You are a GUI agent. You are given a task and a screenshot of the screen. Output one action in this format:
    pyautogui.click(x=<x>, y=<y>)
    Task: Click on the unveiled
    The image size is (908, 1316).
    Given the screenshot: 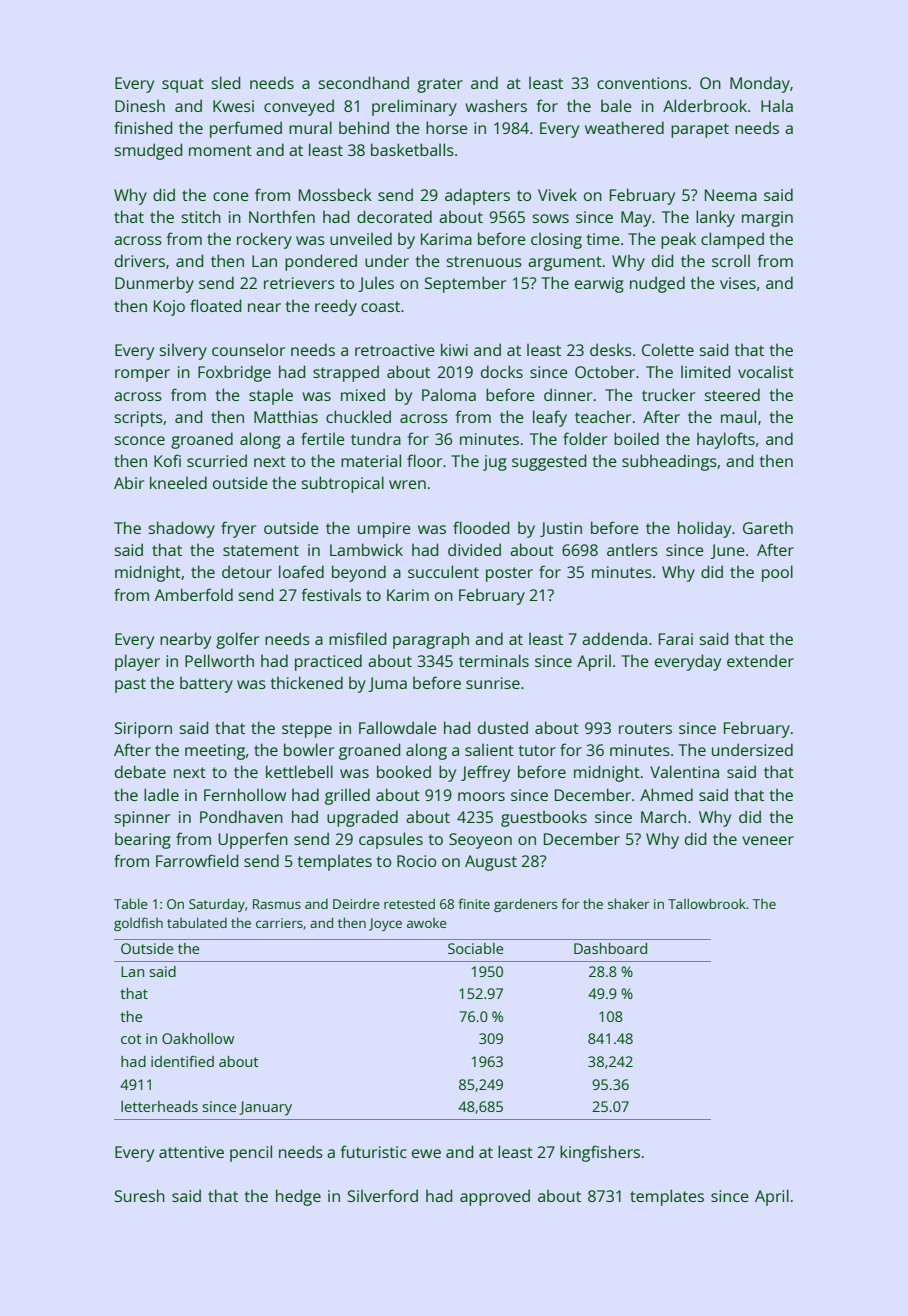 What is the action you would take?
    pyautogui.click(x=361, y=238)
